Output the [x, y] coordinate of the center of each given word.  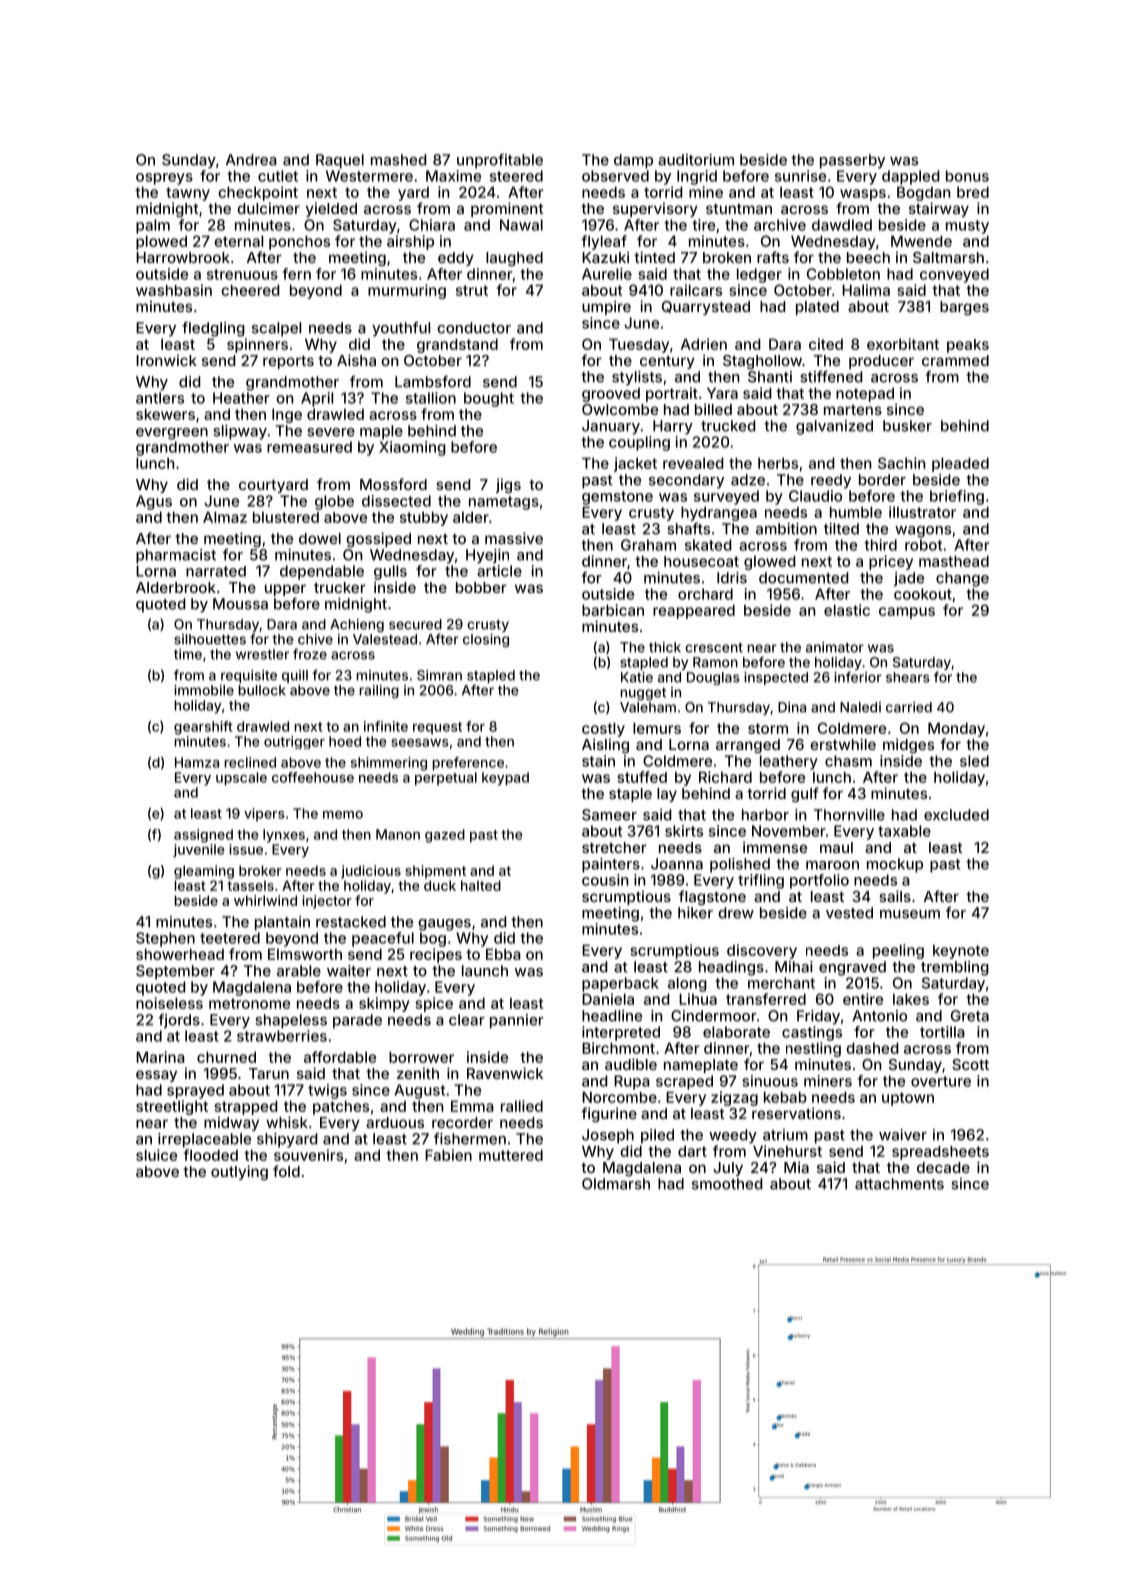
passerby [852, 161]
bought [489, 399]
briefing [957, 497]
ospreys [164, 179]
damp [633, 161]
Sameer [609, 815]
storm [768, 728]
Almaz [225, 517]
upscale [241, 779]
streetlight [172, 1107]
